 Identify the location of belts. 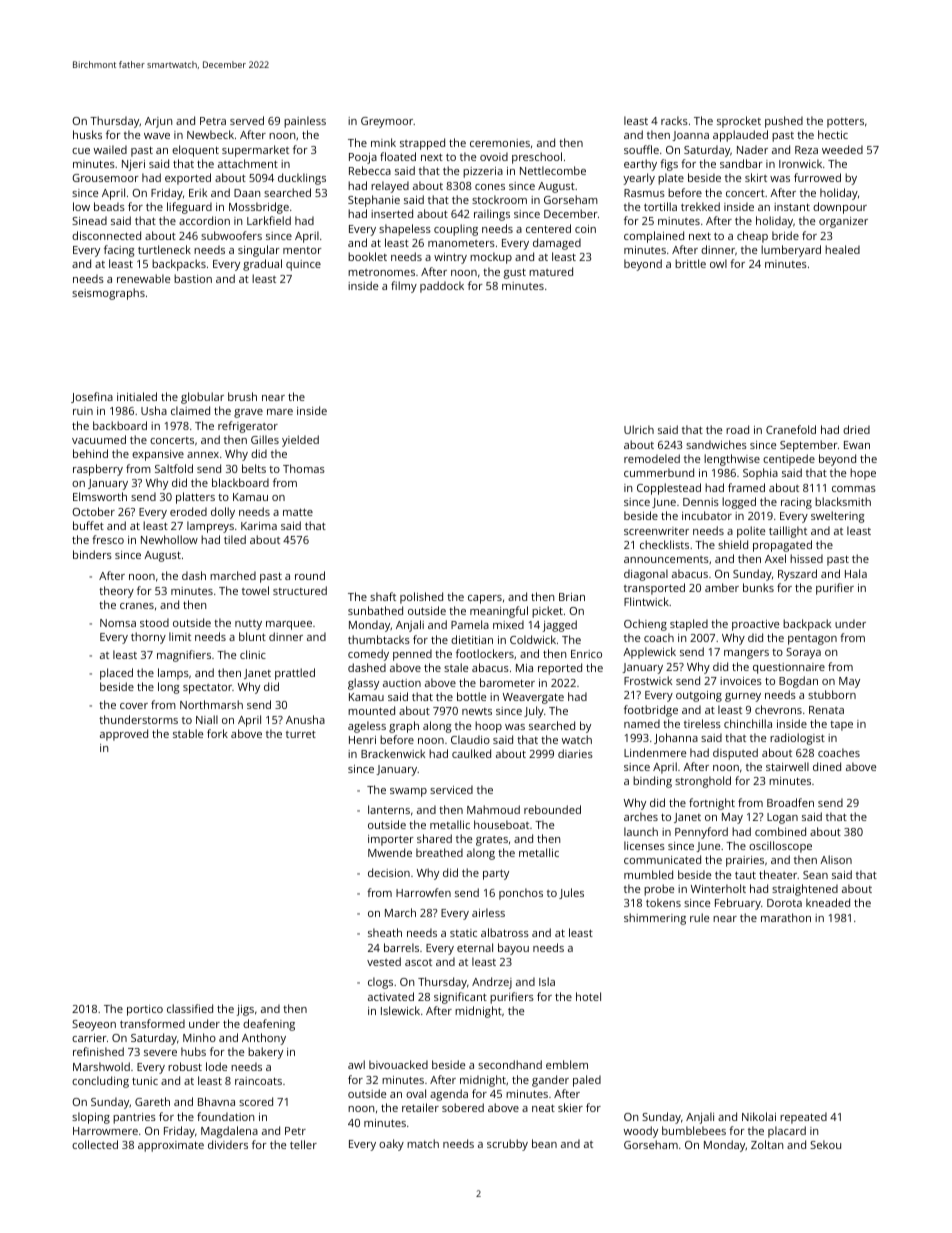
(254, 468).
